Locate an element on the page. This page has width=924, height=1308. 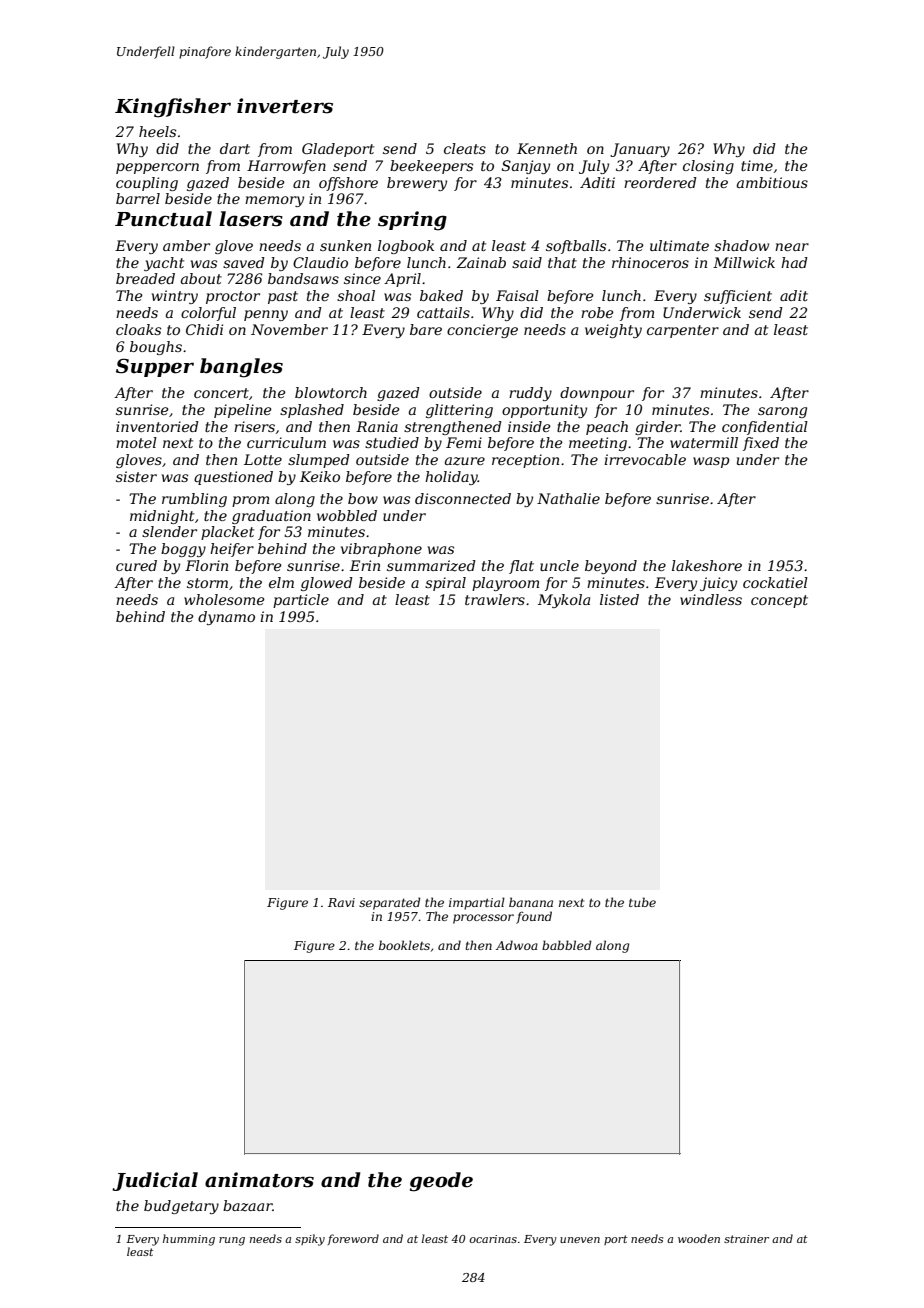
tube is located at coordinates (642, 902).
